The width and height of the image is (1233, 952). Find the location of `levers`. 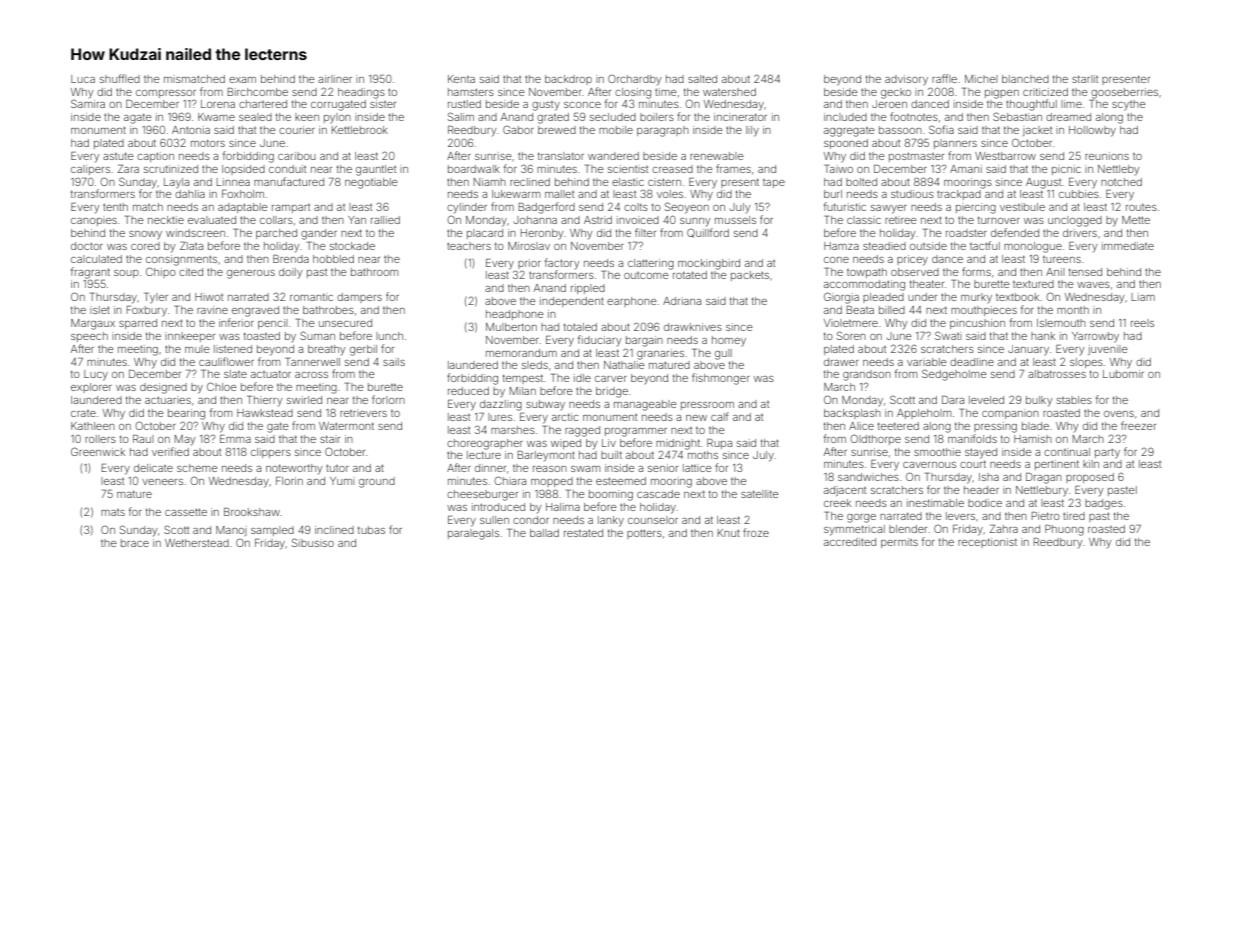

levers is located at coordinates (960, 516).
